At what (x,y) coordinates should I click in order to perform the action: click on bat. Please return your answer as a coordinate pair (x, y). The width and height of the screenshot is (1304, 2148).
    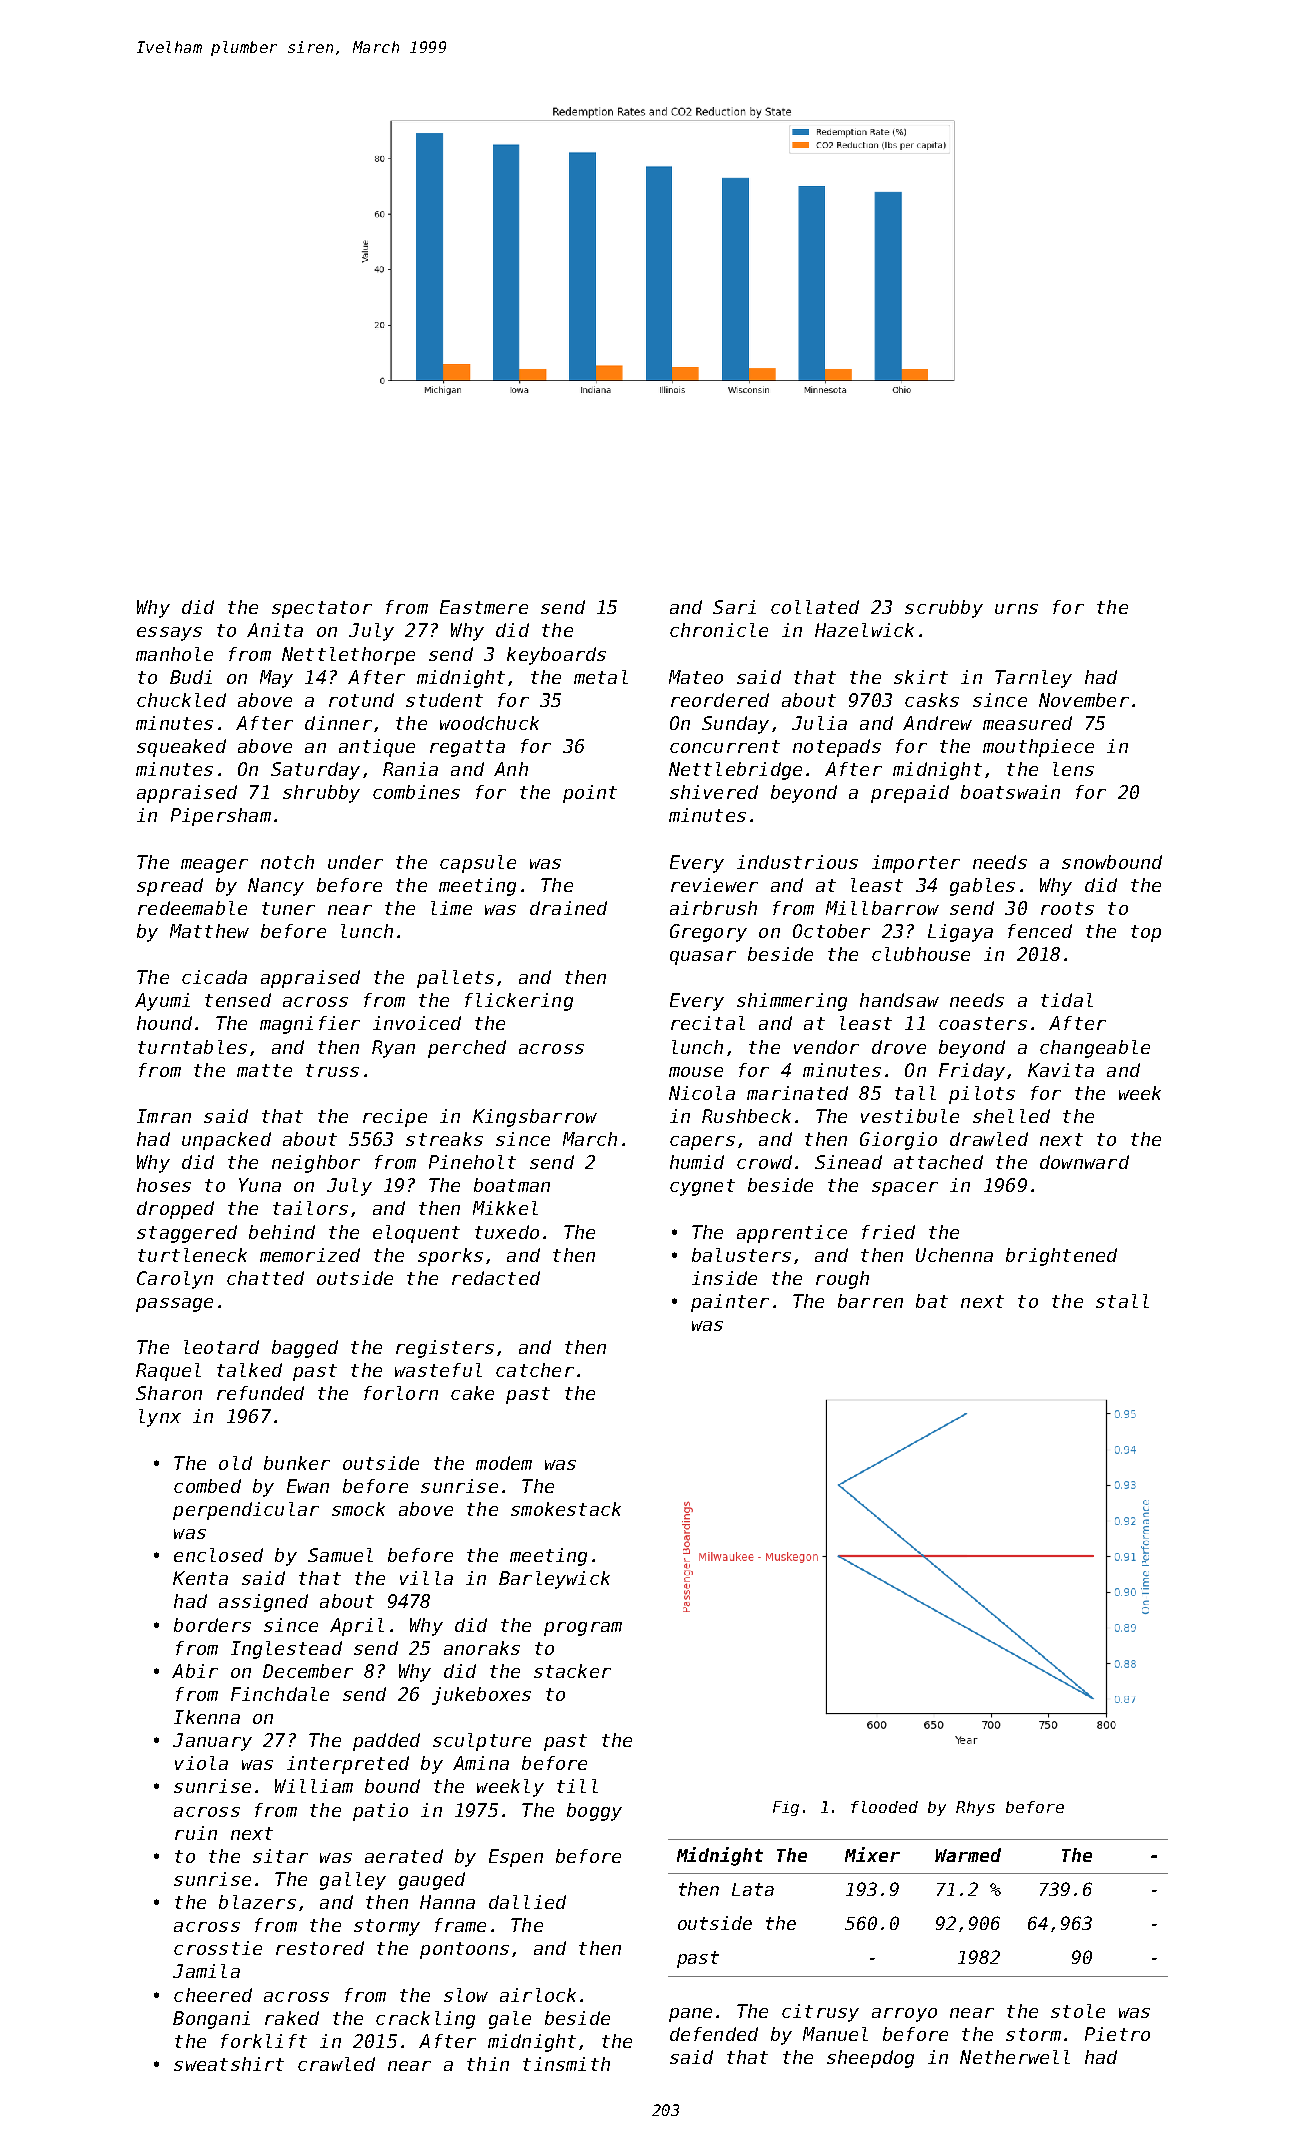
    Looking at the image, I should click on (932, 1301).
